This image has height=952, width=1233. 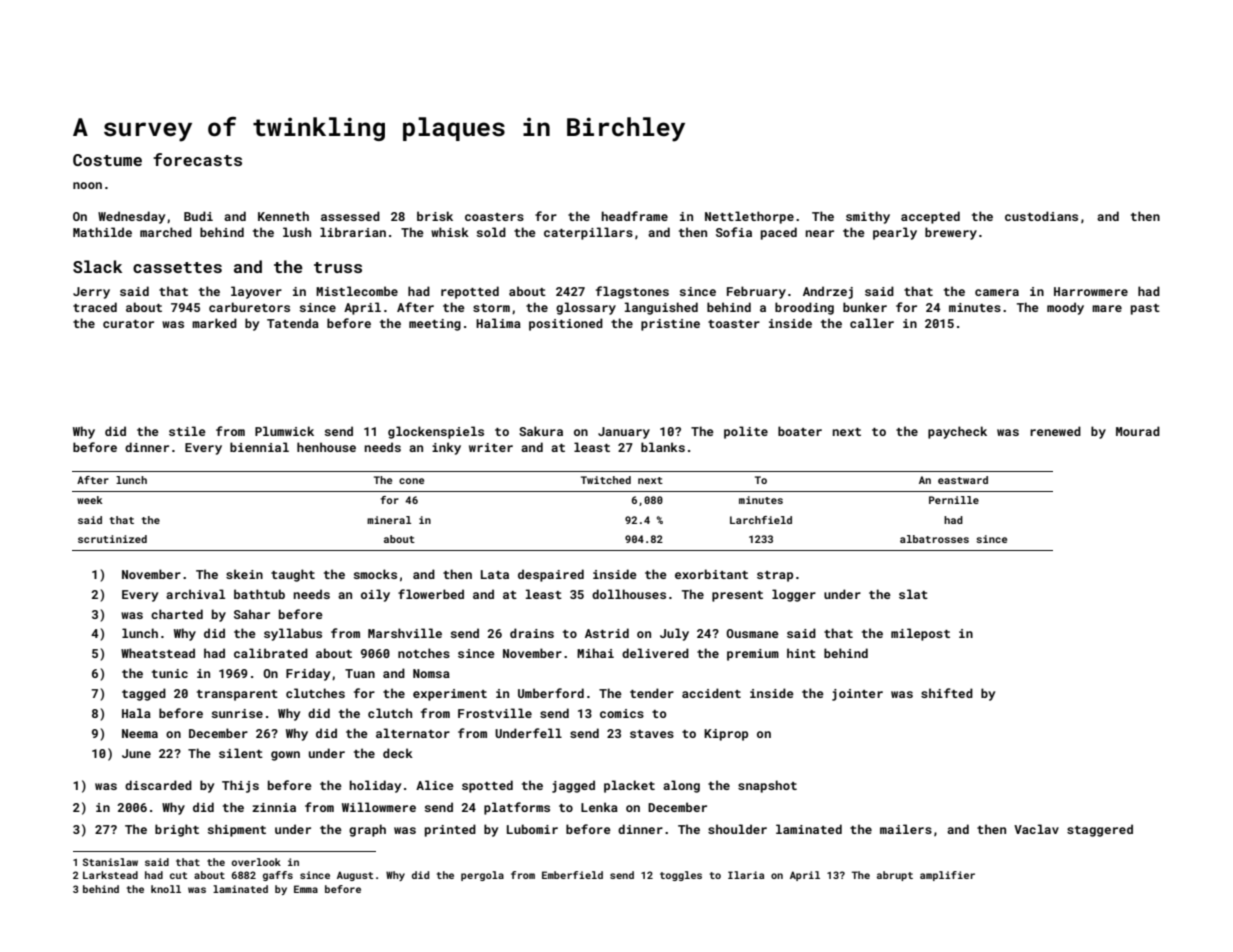 What do you see at coordinates (110, 862) in the image?
I see `Stanislaw` at bounding box center [110, 862].
